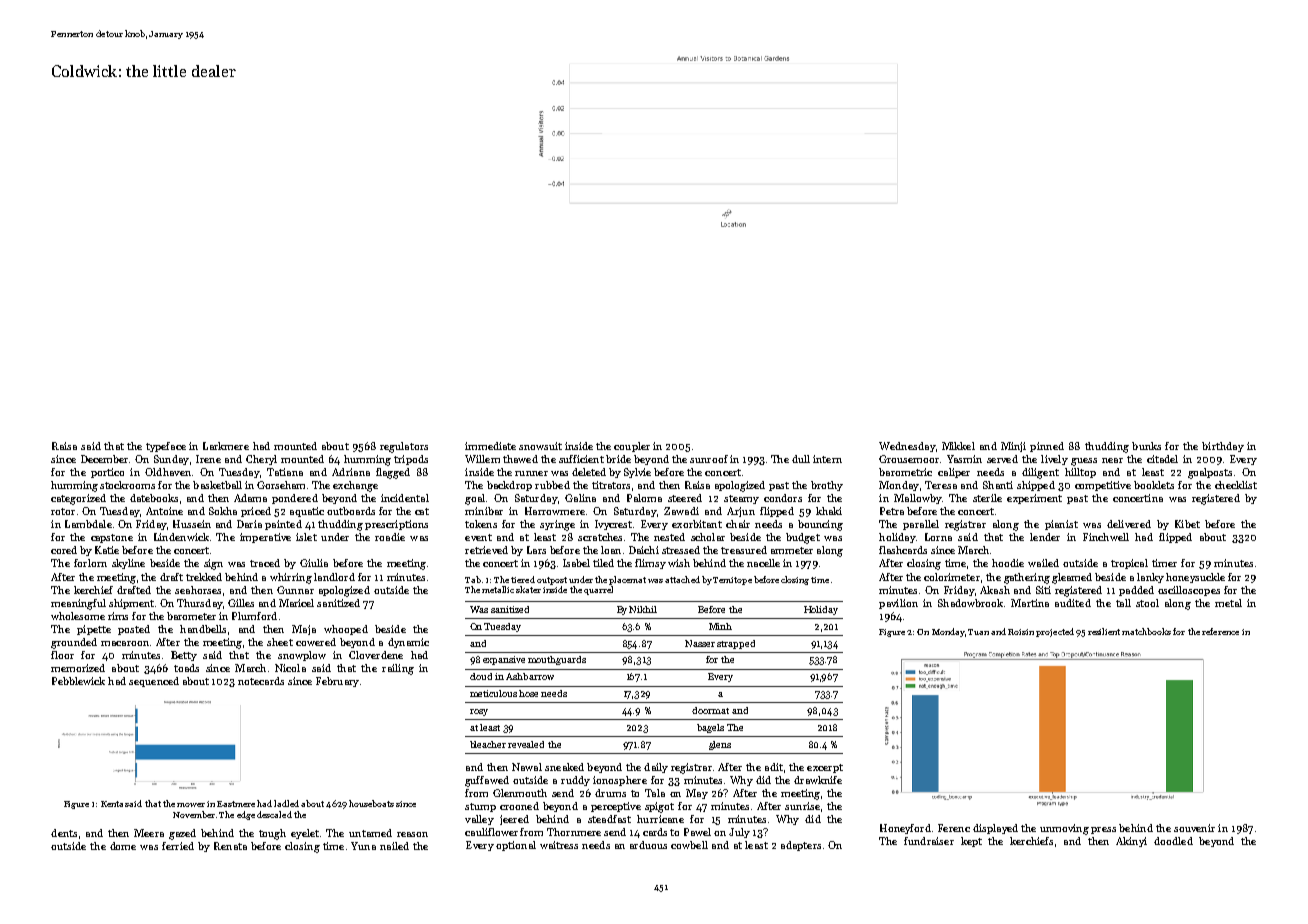 Image resolution: width=1308 pixels, height=924 pixels. I want to click on rosy, so click(479, 712).
